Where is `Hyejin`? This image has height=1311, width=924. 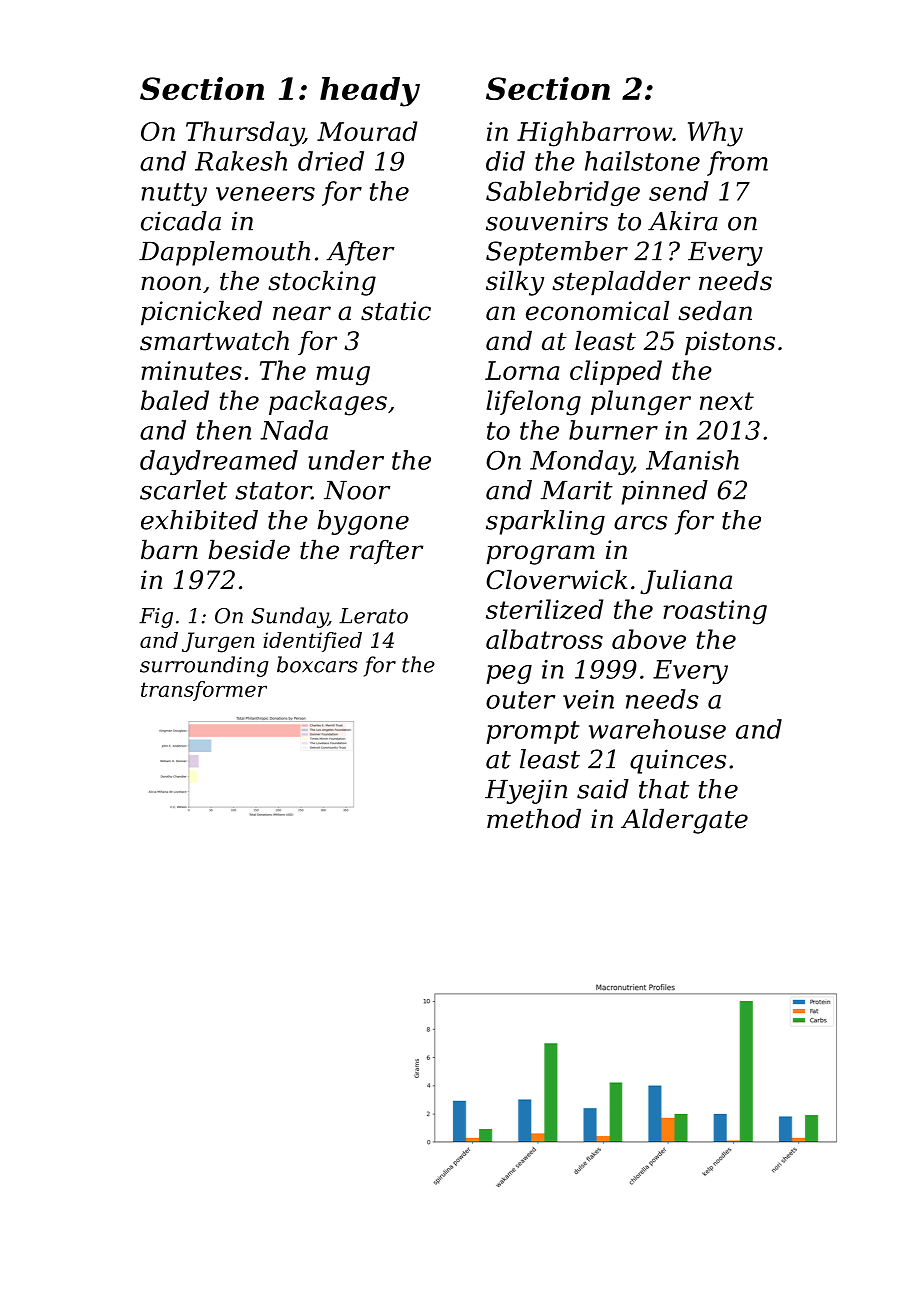
Hyejin is located at coordinates (526, 791).
